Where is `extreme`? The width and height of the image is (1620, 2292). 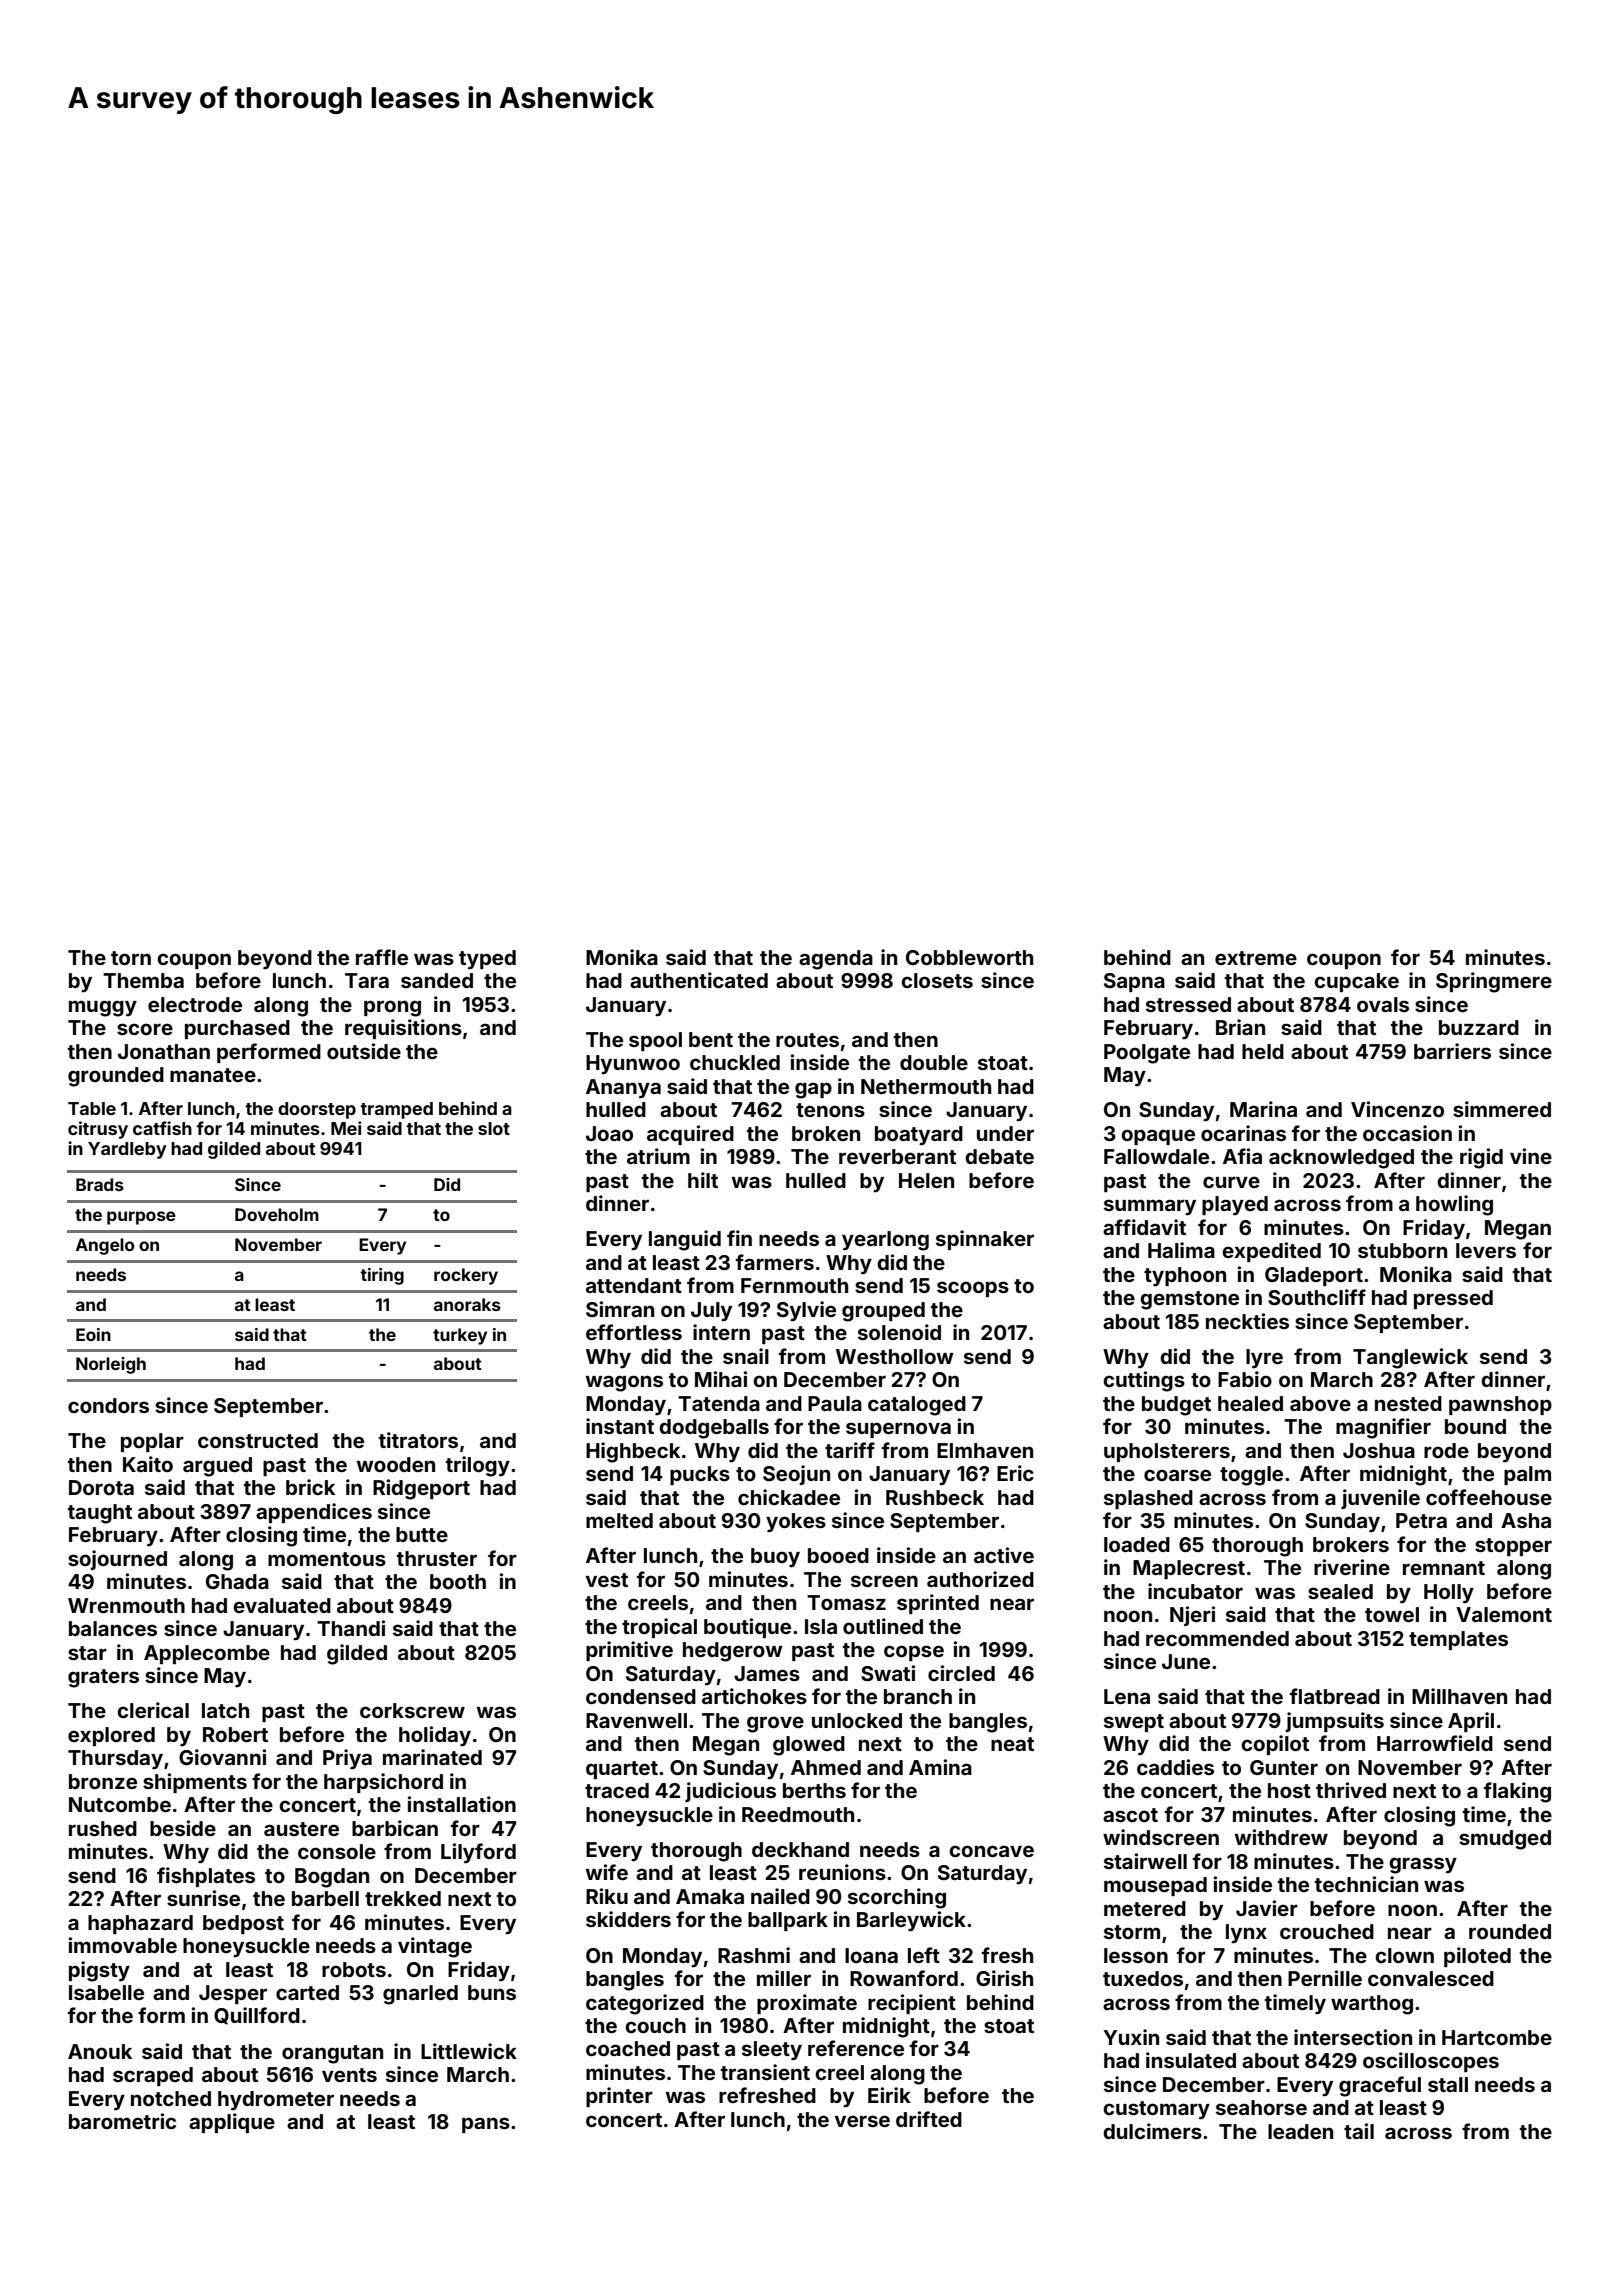
extreme is located at coordinates (1256, 958).
